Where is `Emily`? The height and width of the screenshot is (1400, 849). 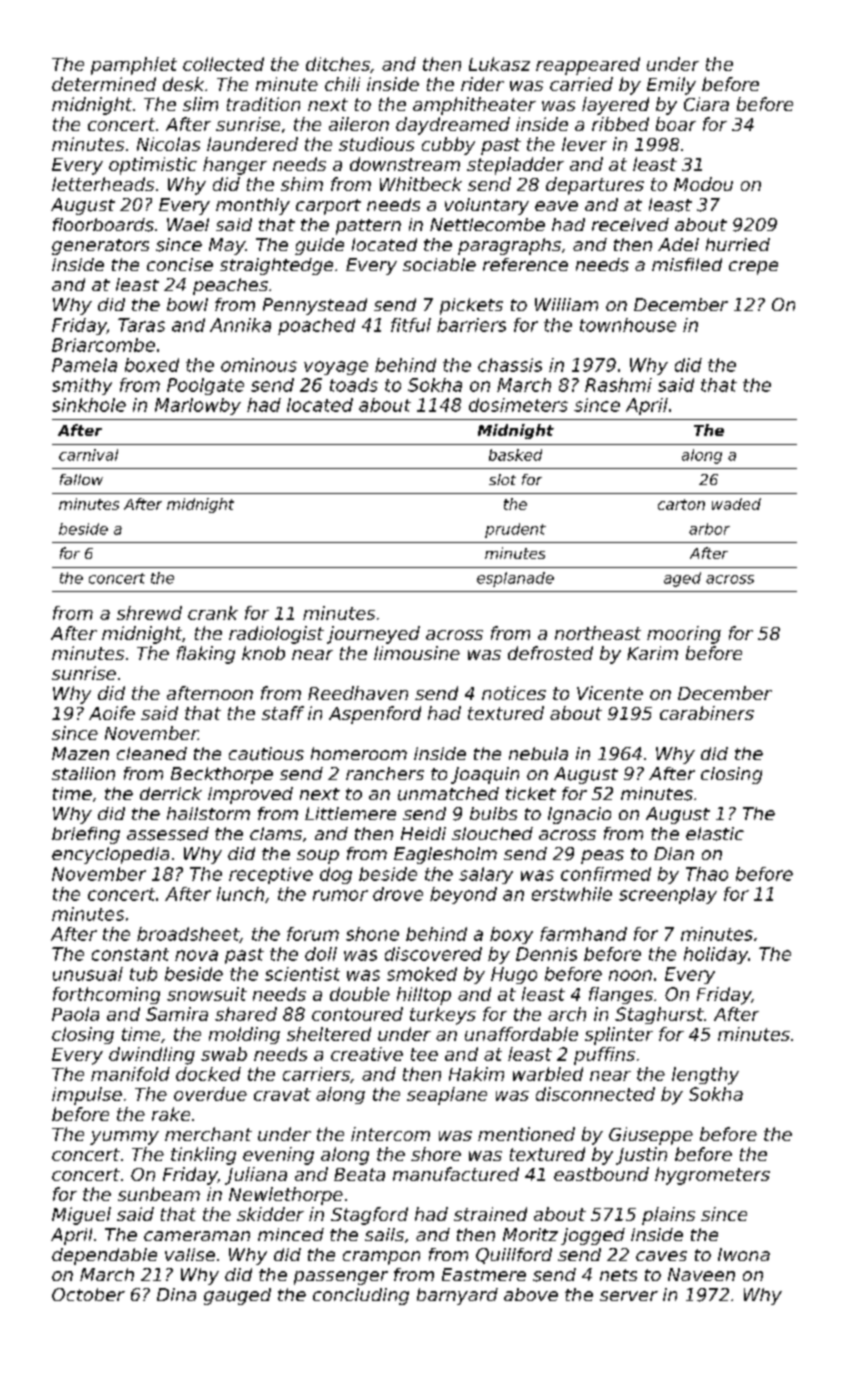 Emily is located at coordinates (671, 86).
